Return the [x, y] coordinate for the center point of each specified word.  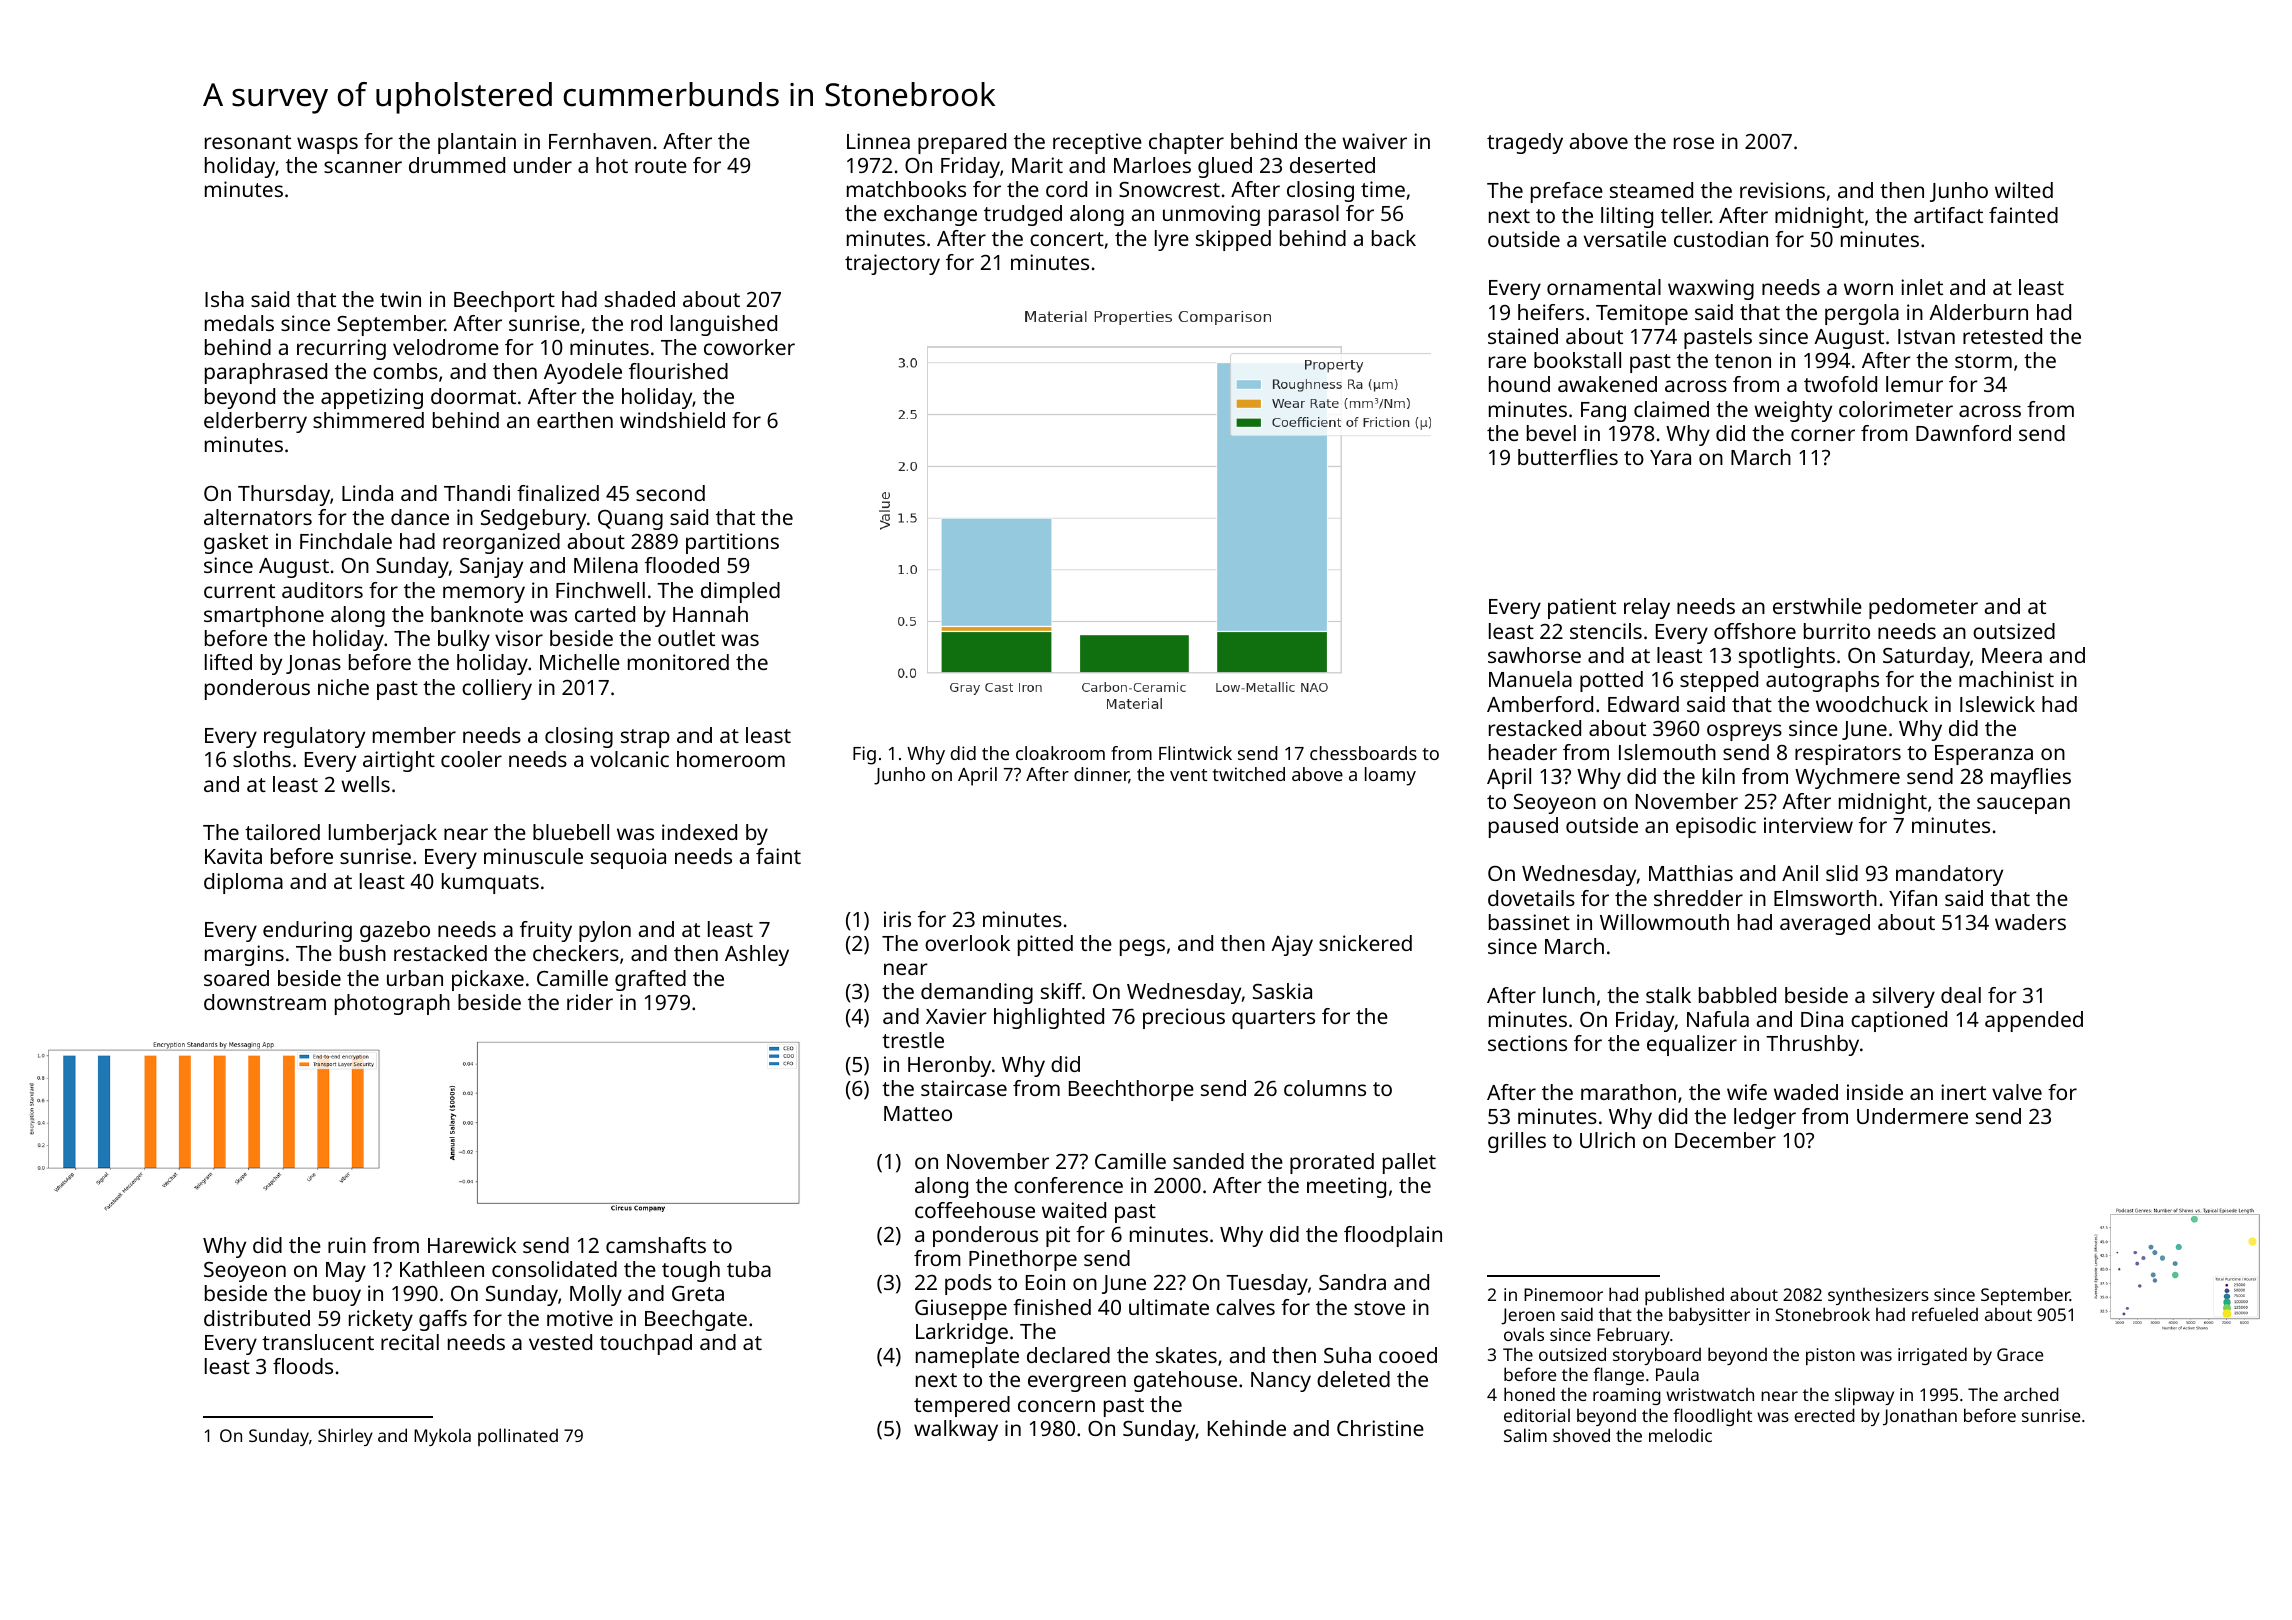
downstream [265, 1002]
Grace [2020, 1354]
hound [1519, 384]
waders [2030, 922]
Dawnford [1963, 433]
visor [519, 638]
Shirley [345, 1437]
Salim [1525, 1435]
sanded [1208, 1161]
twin [400, 299]
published [1684, 1296]
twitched [1249, 774]
